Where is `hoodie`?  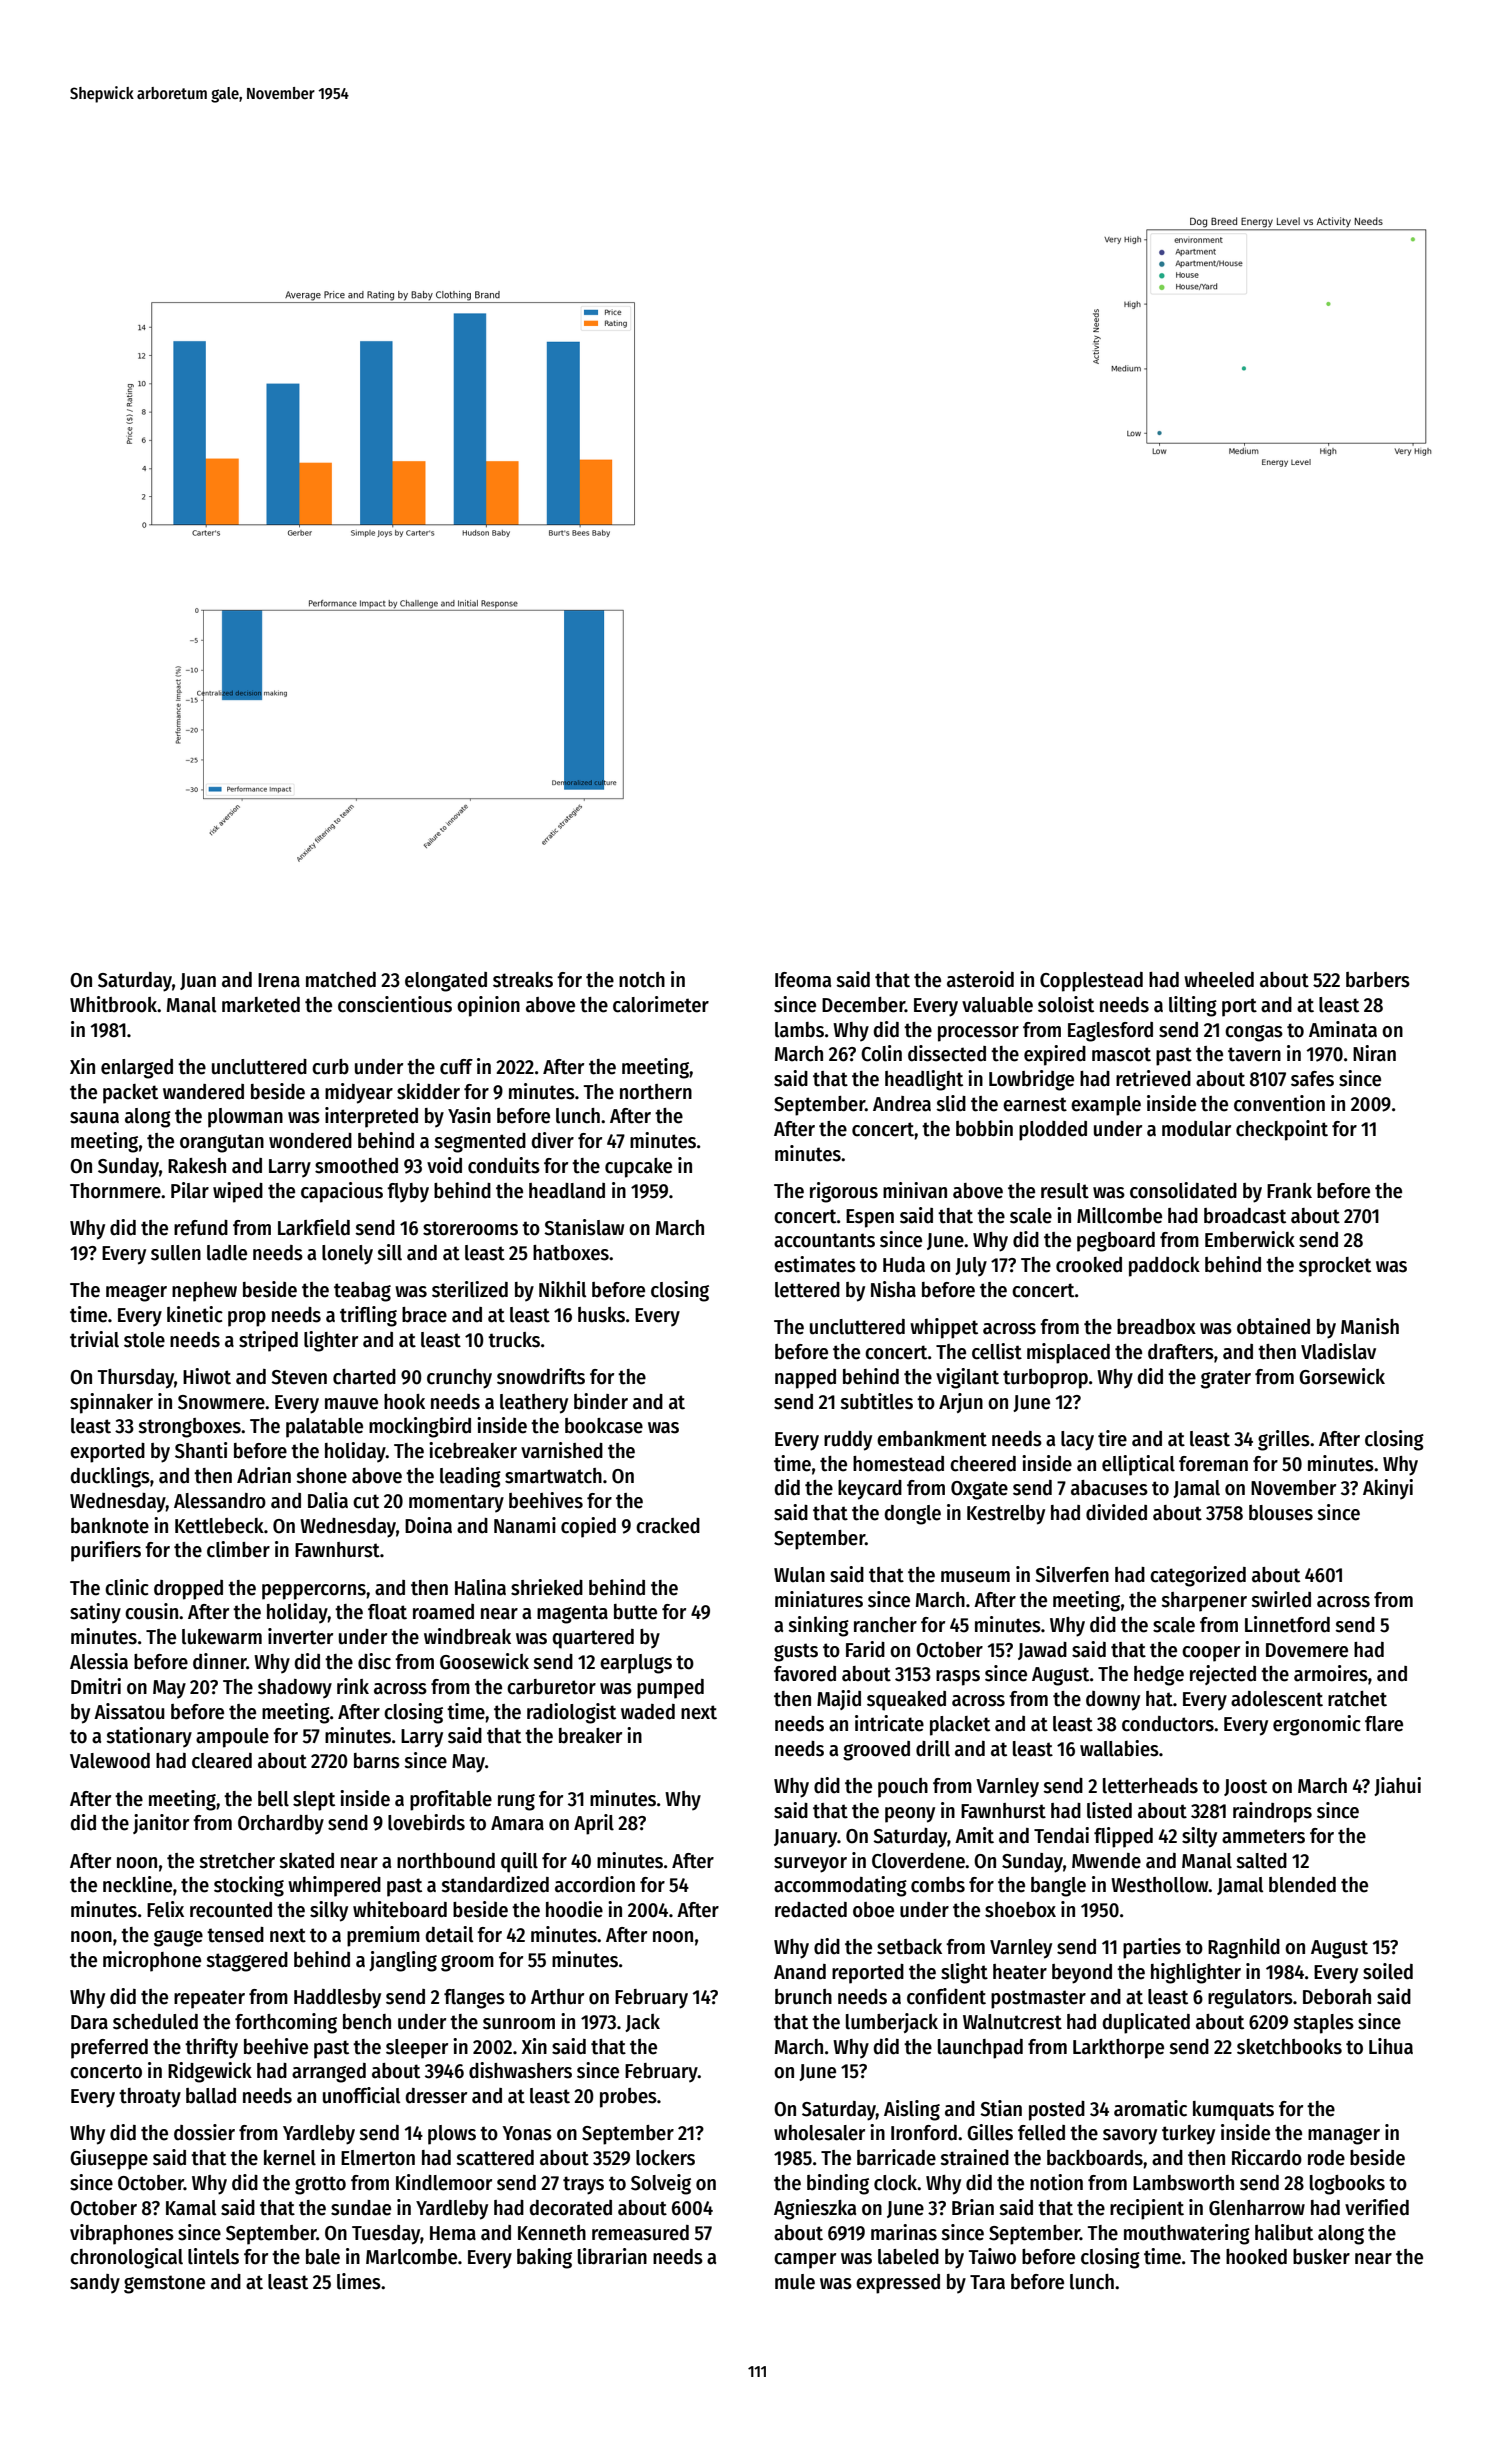 hoodie is located at coordinates (574, 1909).
